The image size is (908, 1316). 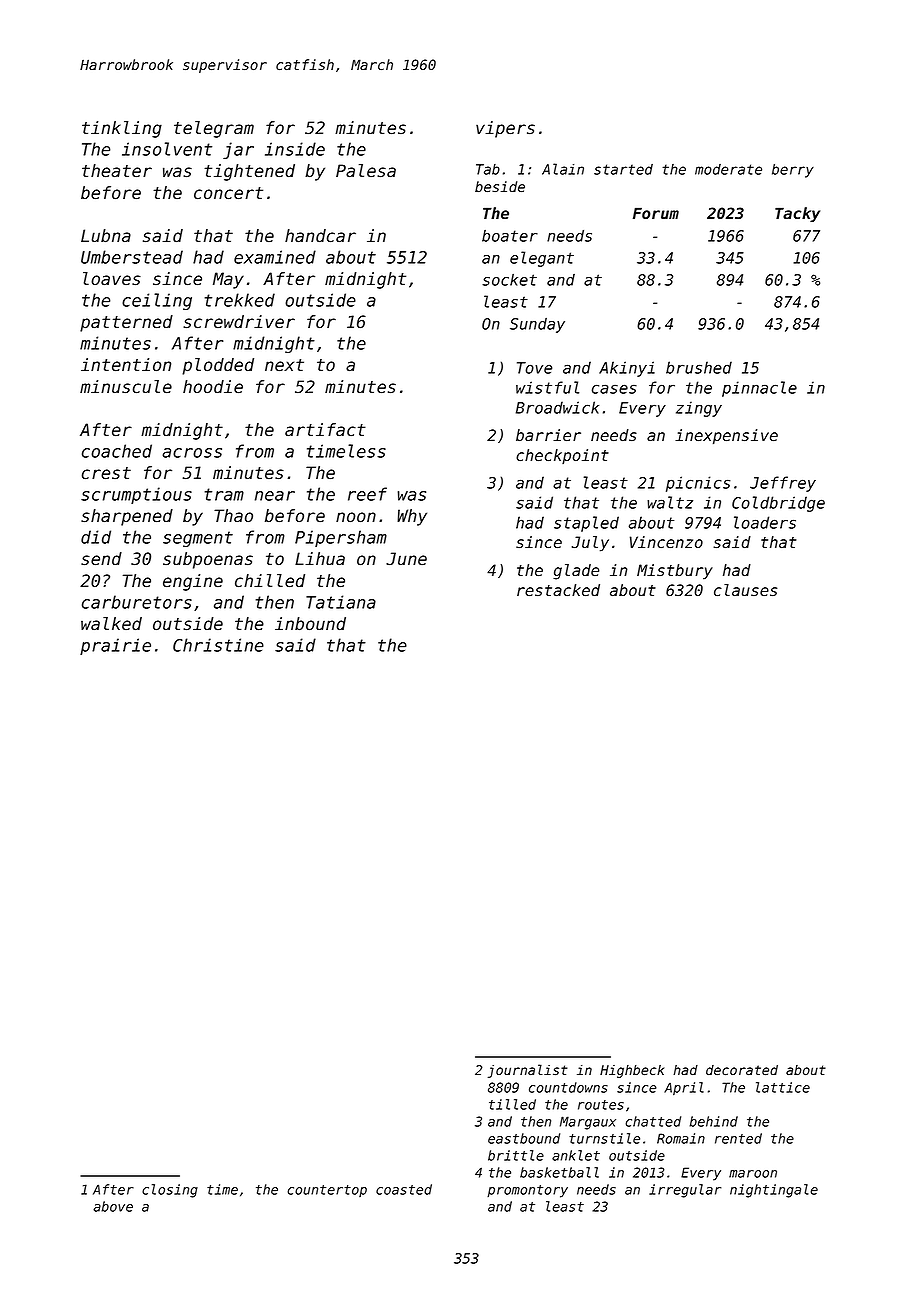 What do you see at coordinates (310, 624) in the page?
I see `inbound` at bounding box center [310, 624].
